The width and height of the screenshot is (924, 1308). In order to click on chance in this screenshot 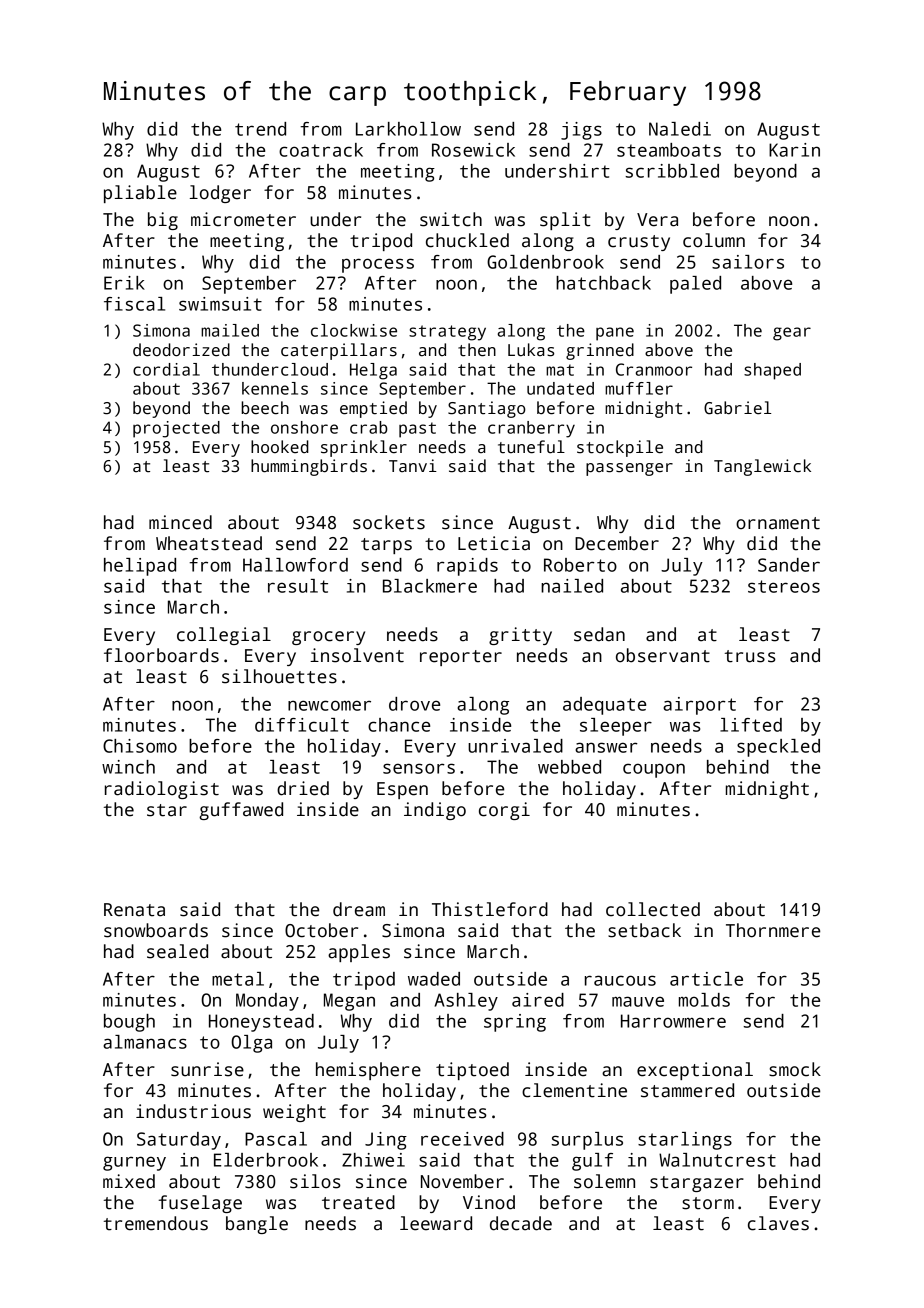, I will do `click(399, 725)`.
